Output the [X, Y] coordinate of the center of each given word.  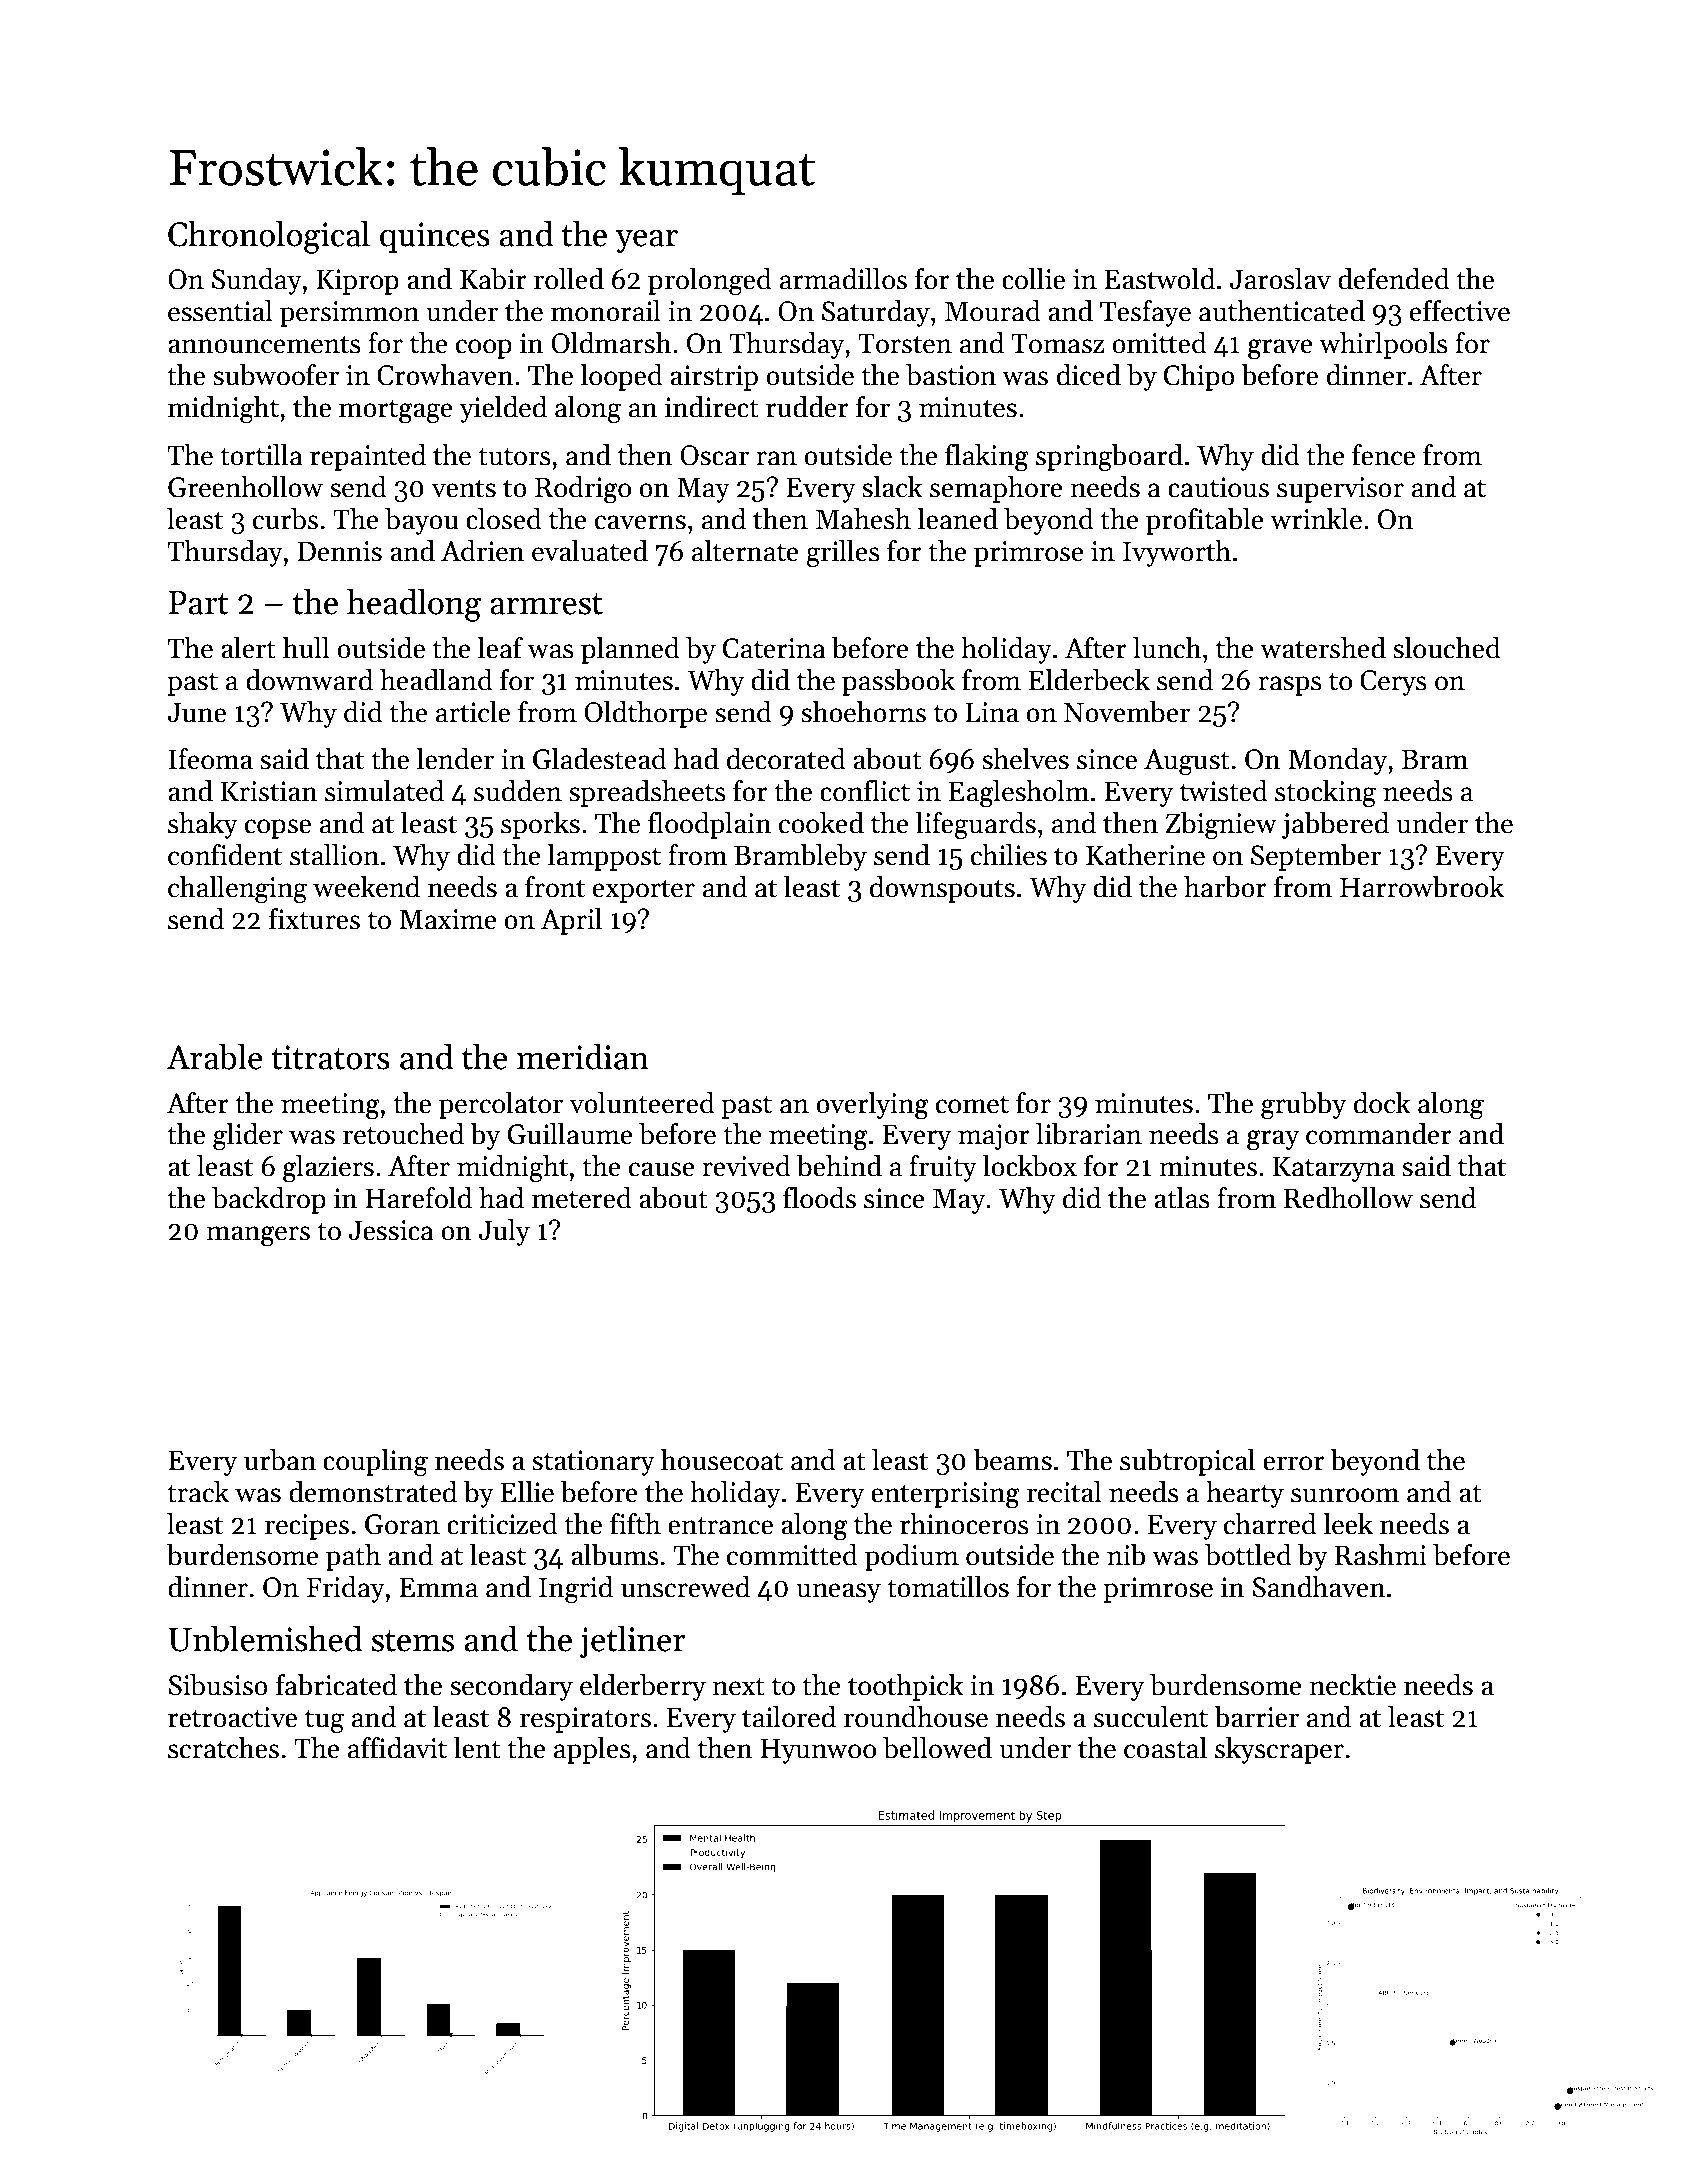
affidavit [397, 1748]
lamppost [604, 857]
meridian [582, 1056]
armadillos [843, 279]
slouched [1447, 648]
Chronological [269, 237]
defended [1394, 279]
